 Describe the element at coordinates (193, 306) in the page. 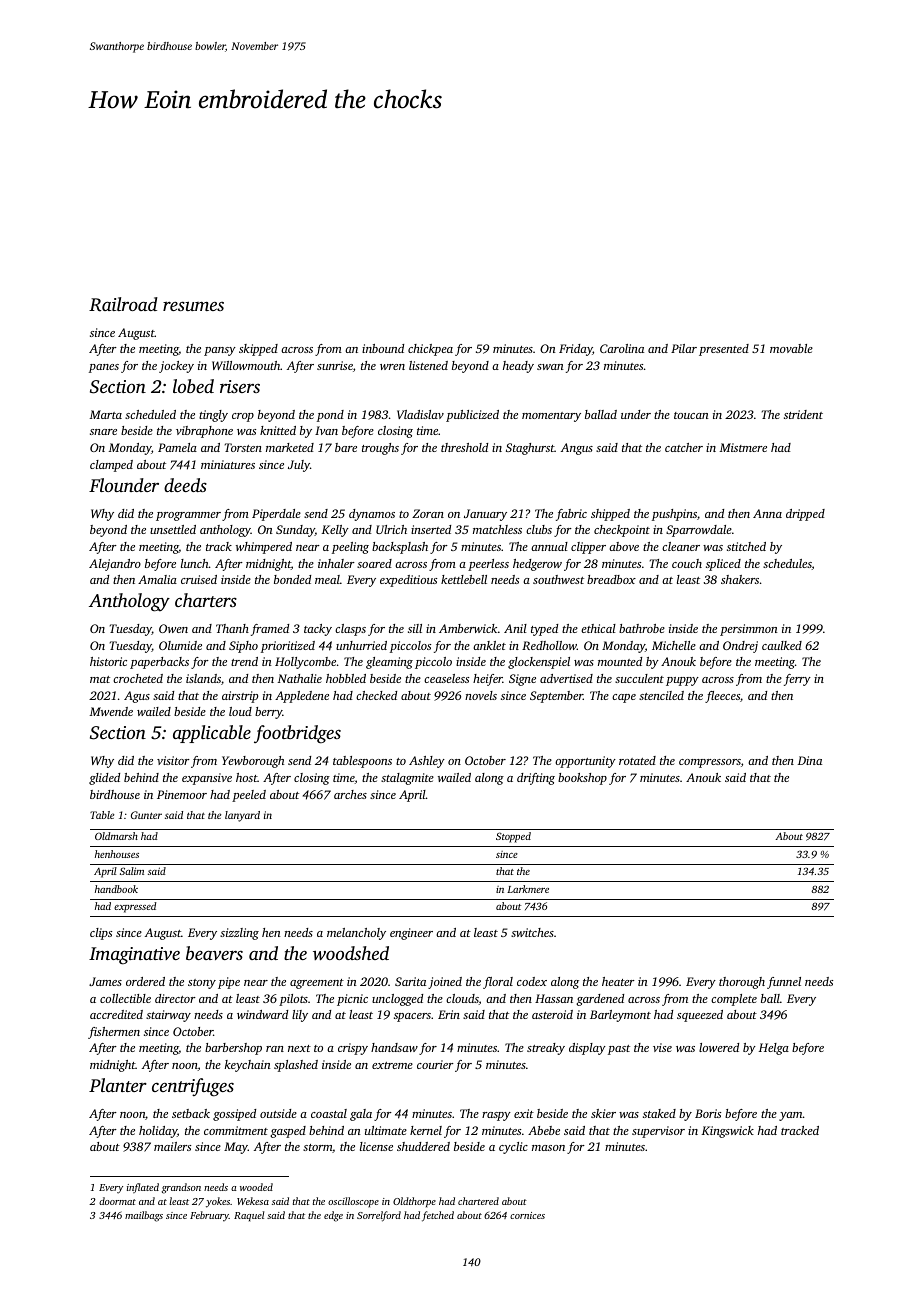

I see `resumes` at that location.
